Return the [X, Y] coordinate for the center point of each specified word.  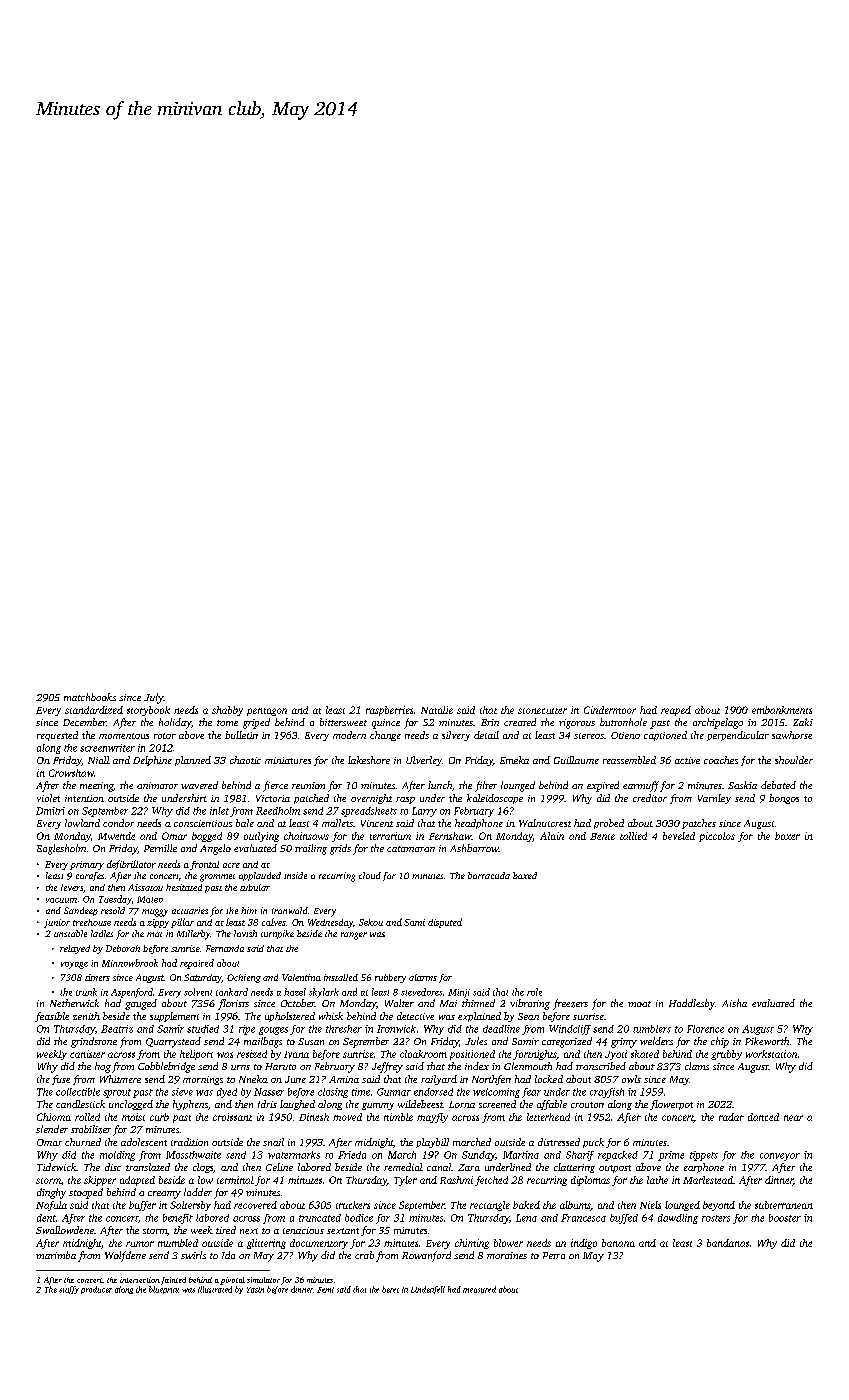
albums [575, 1206]
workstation [771, 1054]
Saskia [742, 785]
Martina [521, 1155]
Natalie [437, 710]
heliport [196, 1055]
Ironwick [396, 1029]
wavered [199, 785]
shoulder [794, 760]
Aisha [734, 1003]
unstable [70, 933]
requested [57, 736]
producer [96, 1290]
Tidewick [56, 1167]
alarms [423, 977]
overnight [371, 799]
